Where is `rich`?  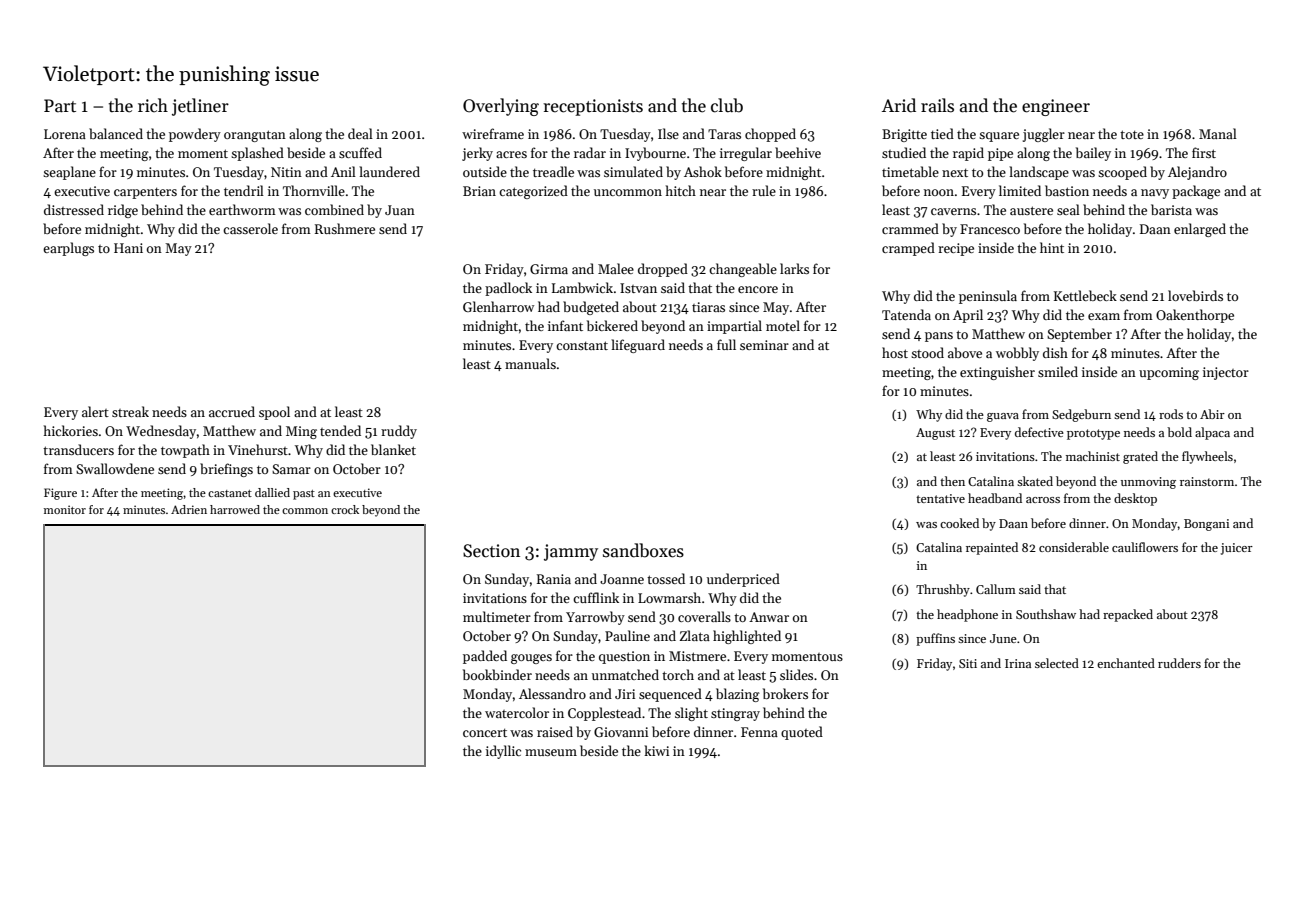 rich is located at coordinates (153, 105).
